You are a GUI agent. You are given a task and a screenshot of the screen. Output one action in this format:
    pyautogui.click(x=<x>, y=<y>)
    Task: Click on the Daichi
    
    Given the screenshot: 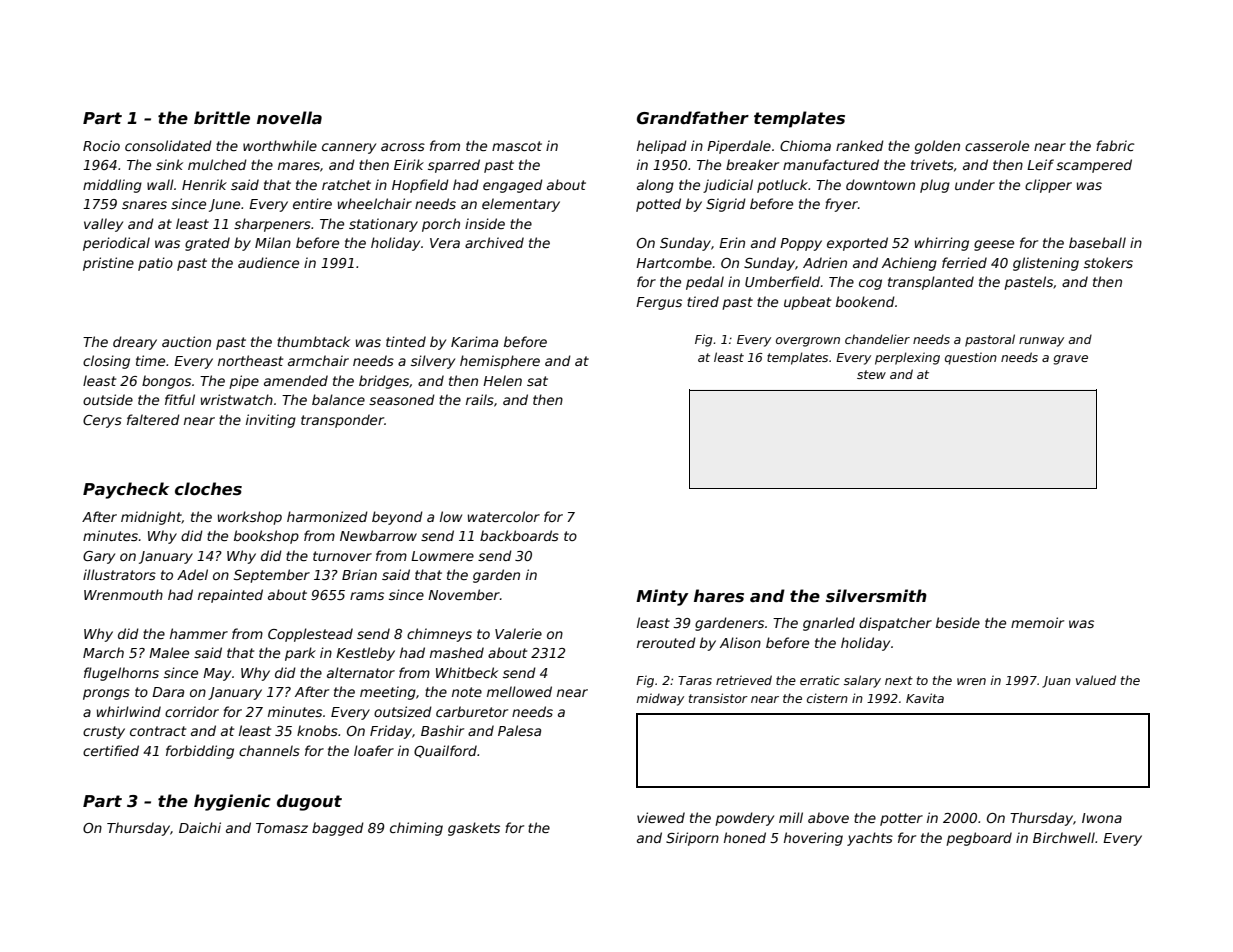 What is the action you would take?
    pyautogui.click(x=200, y=827)
